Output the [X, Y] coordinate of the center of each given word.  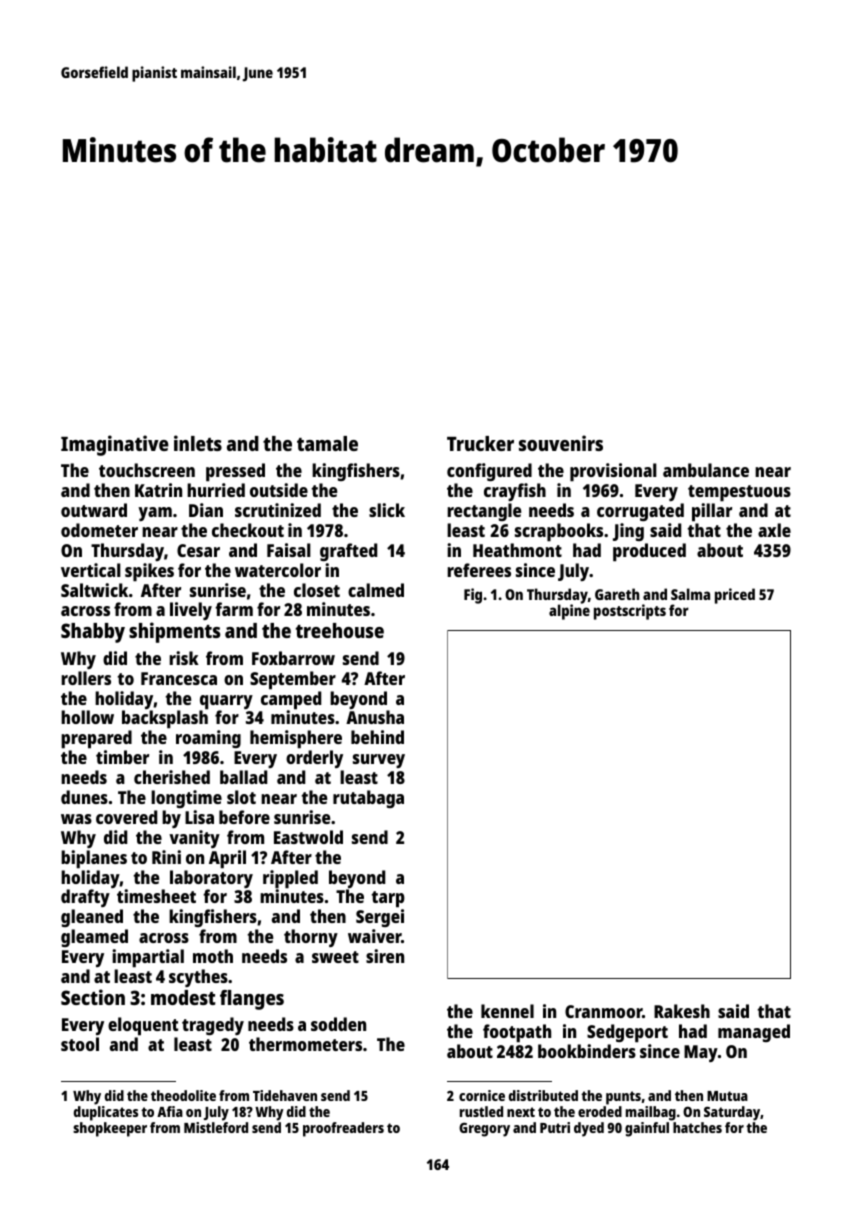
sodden [338, 1024]
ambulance [706, 470]
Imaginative [115, 445]
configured [489, 472]
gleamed [94, 938]
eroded [600, 1111]
